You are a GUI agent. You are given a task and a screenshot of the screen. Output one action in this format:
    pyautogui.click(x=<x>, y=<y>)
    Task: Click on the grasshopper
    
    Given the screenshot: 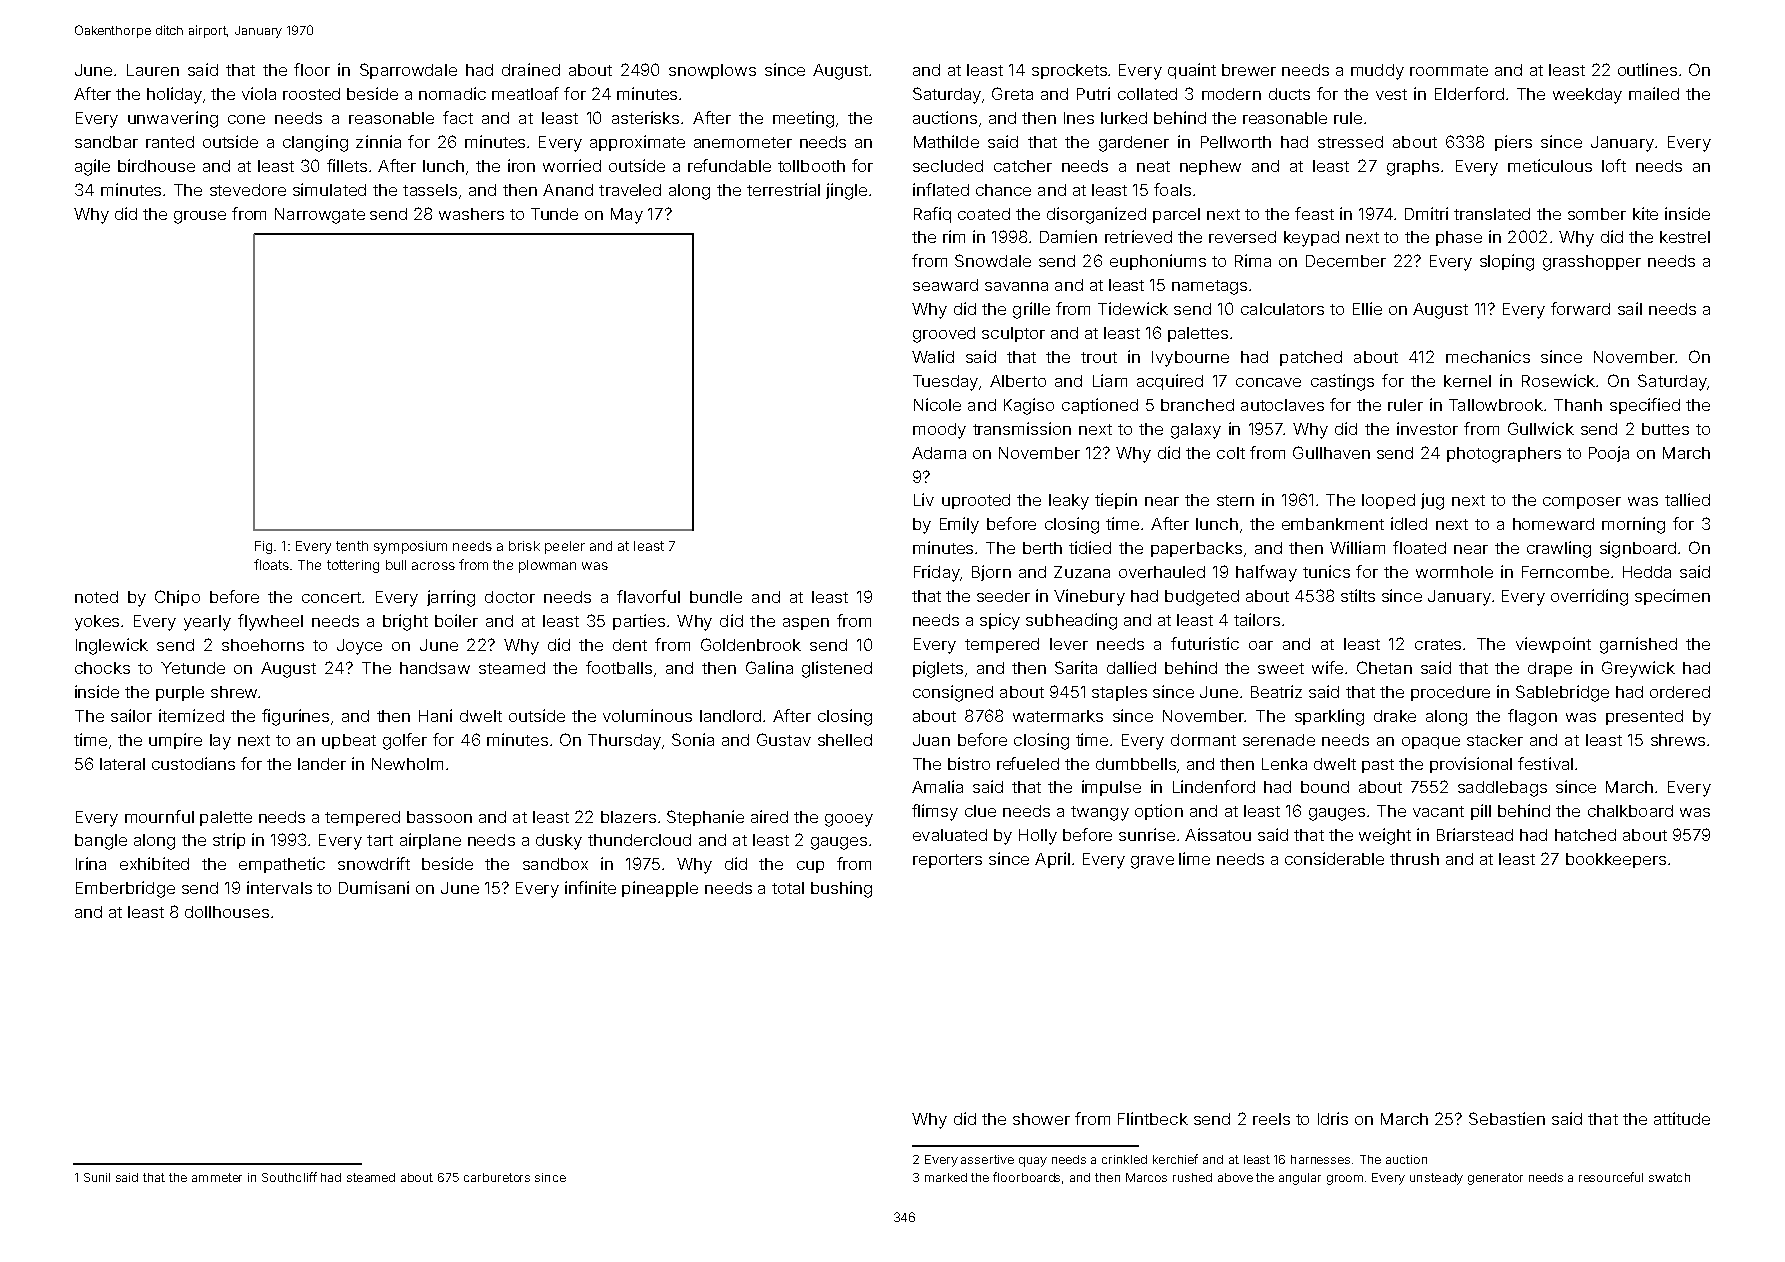 What is the action you would take?
    pyautogui.click(x=1592, y=263)
